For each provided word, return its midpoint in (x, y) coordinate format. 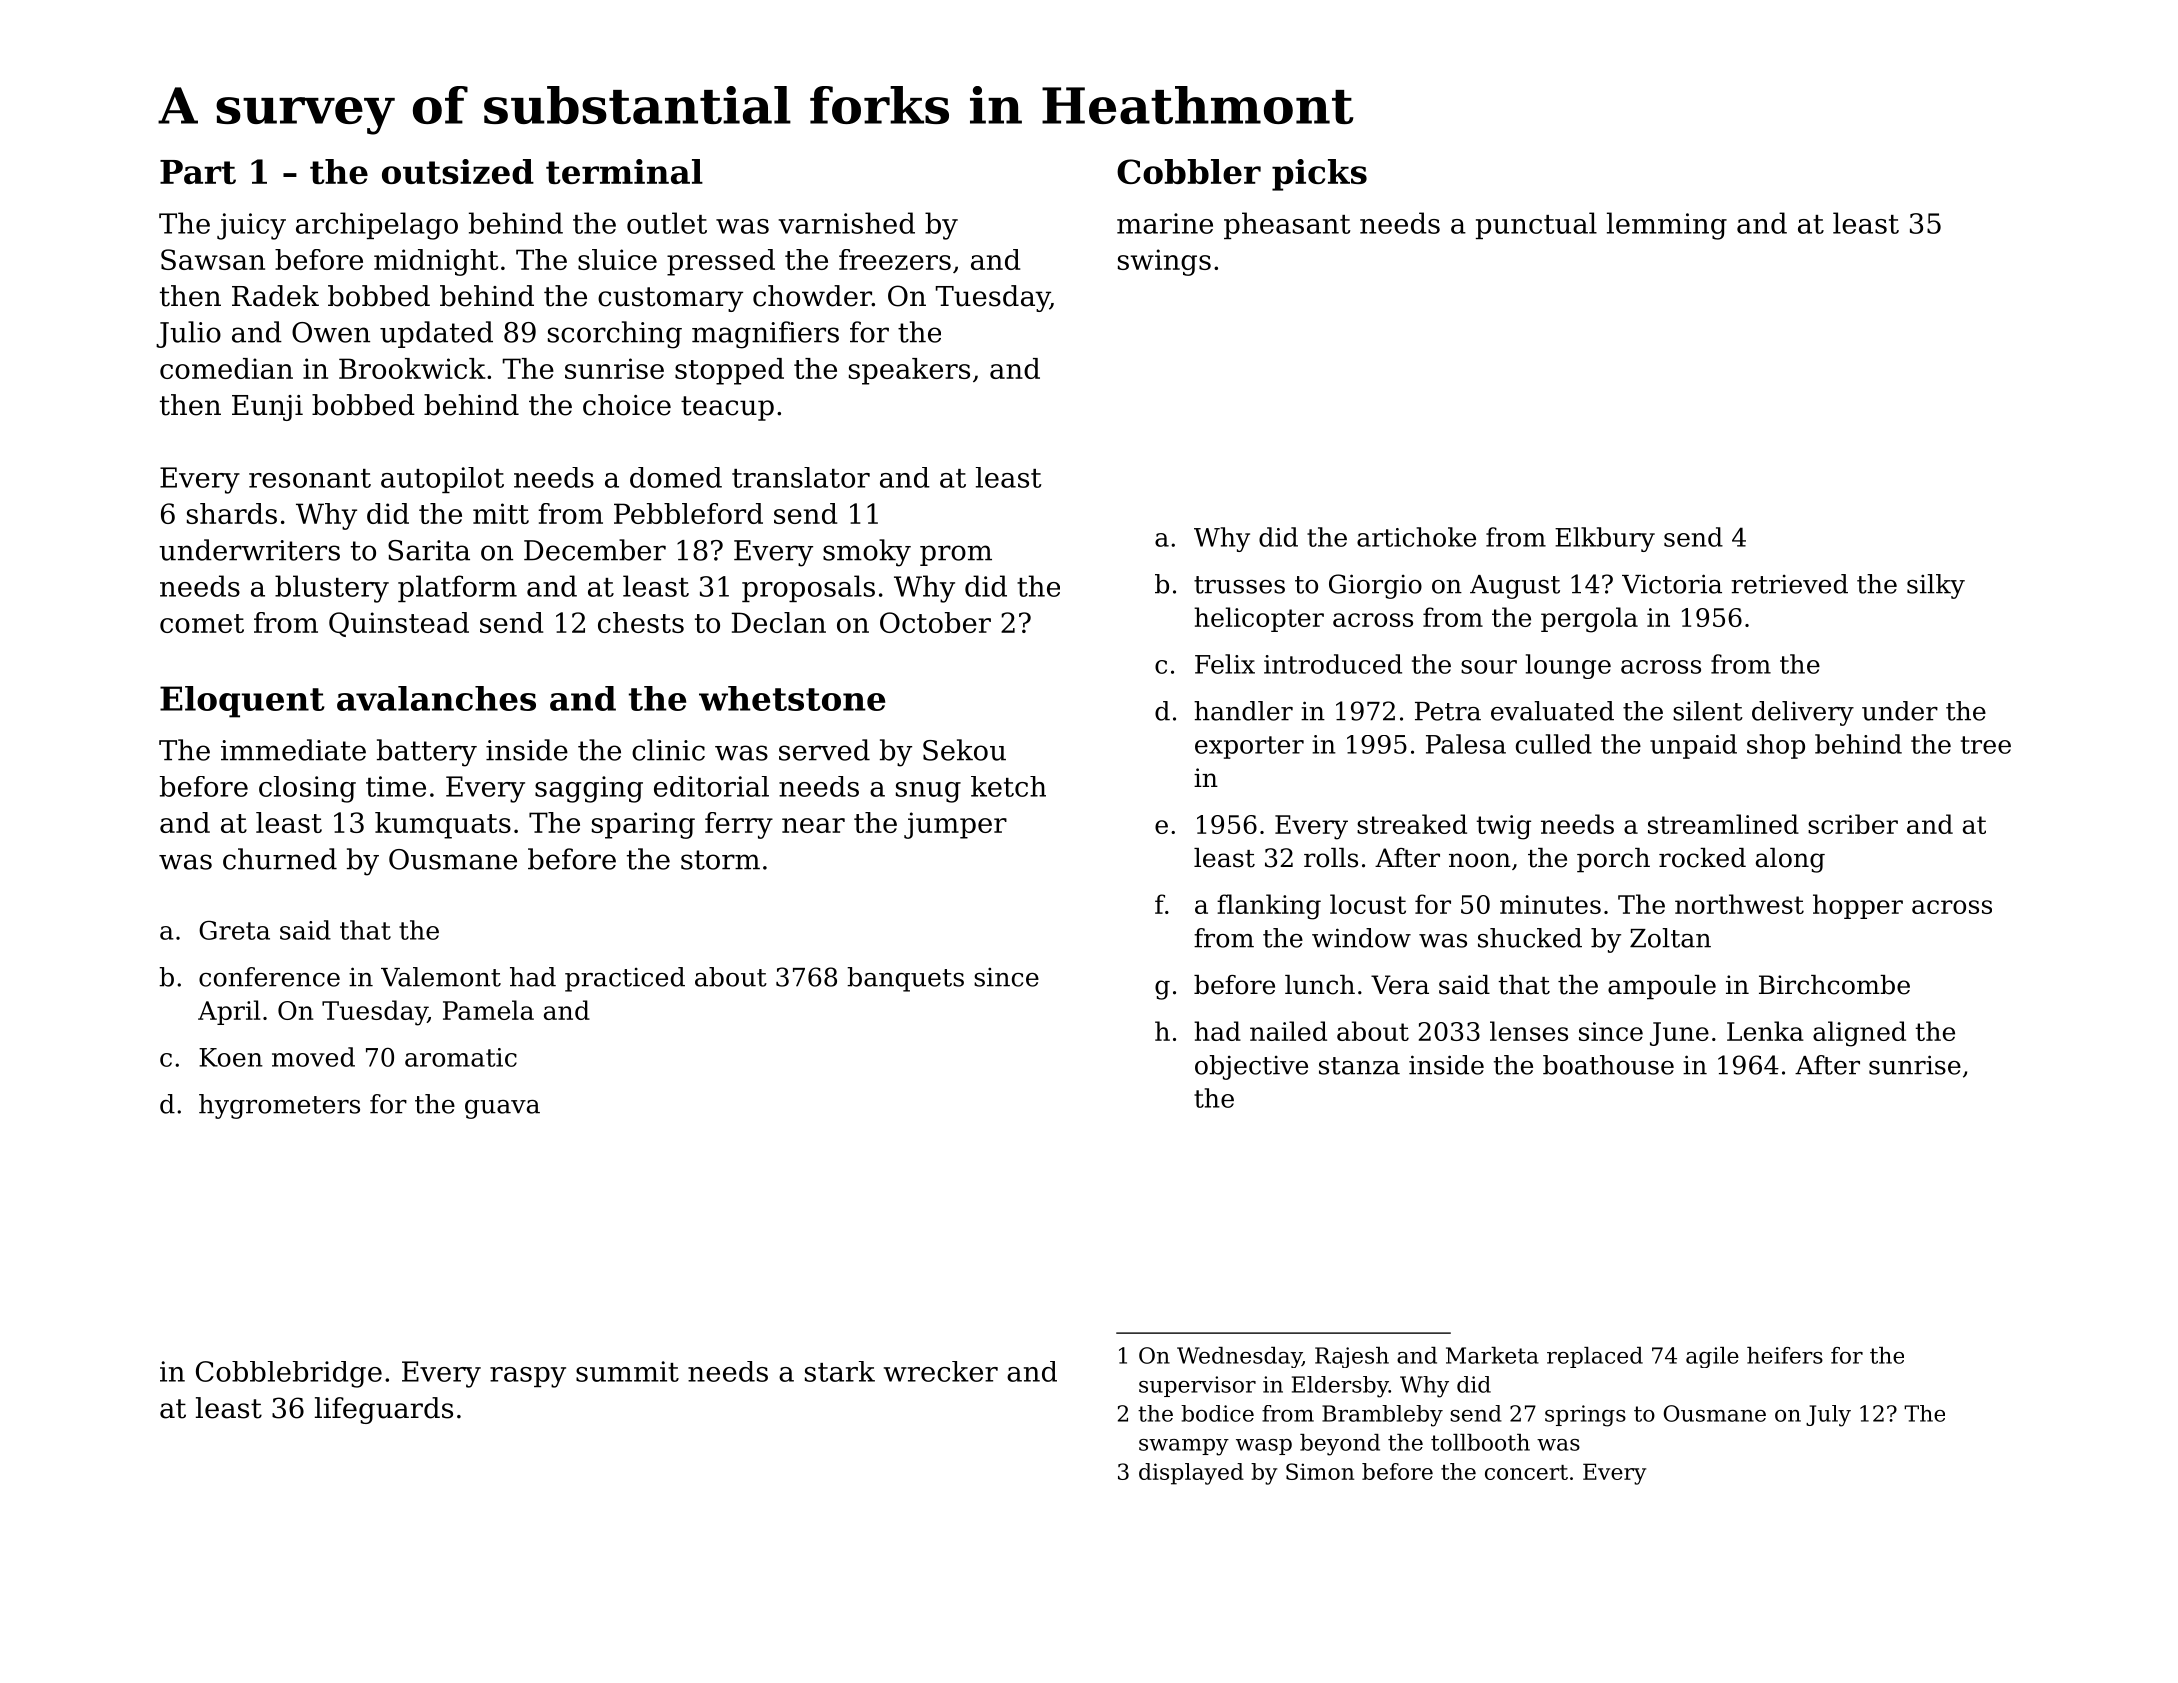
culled (1554, 744)
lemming (1667, 226)
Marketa (1492, 1355)
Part (198, 172)
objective (1251, 1067)
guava (502, 1109)
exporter (1249, 747)
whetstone (792, 698)
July (1828, 1416)
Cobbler (1189, 171)
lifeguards (384, 1410)
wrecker (941, 1371)
